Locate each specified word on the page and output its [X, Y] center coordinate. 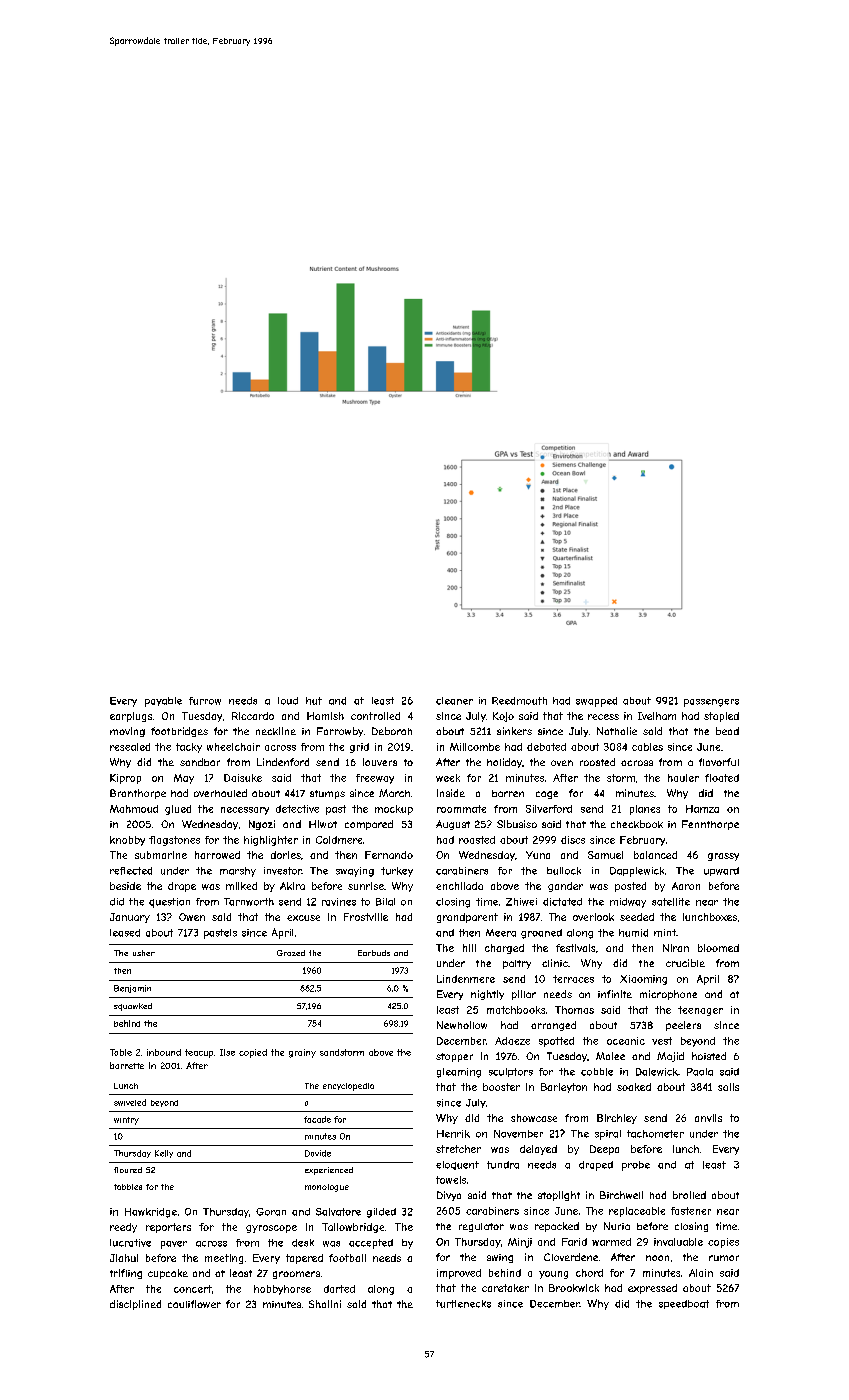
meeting [224, 1259]
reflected [131, 871]
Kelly [164, 1154]
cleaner [454, 701]
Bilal [385, 902]
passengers [711, 703]
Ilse [227, 1052]
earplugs [131, 717]
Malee [610, 1056]
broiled [689, 1195]
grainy [302, 1053]
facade [317, 1119]
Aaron [686, 886]
